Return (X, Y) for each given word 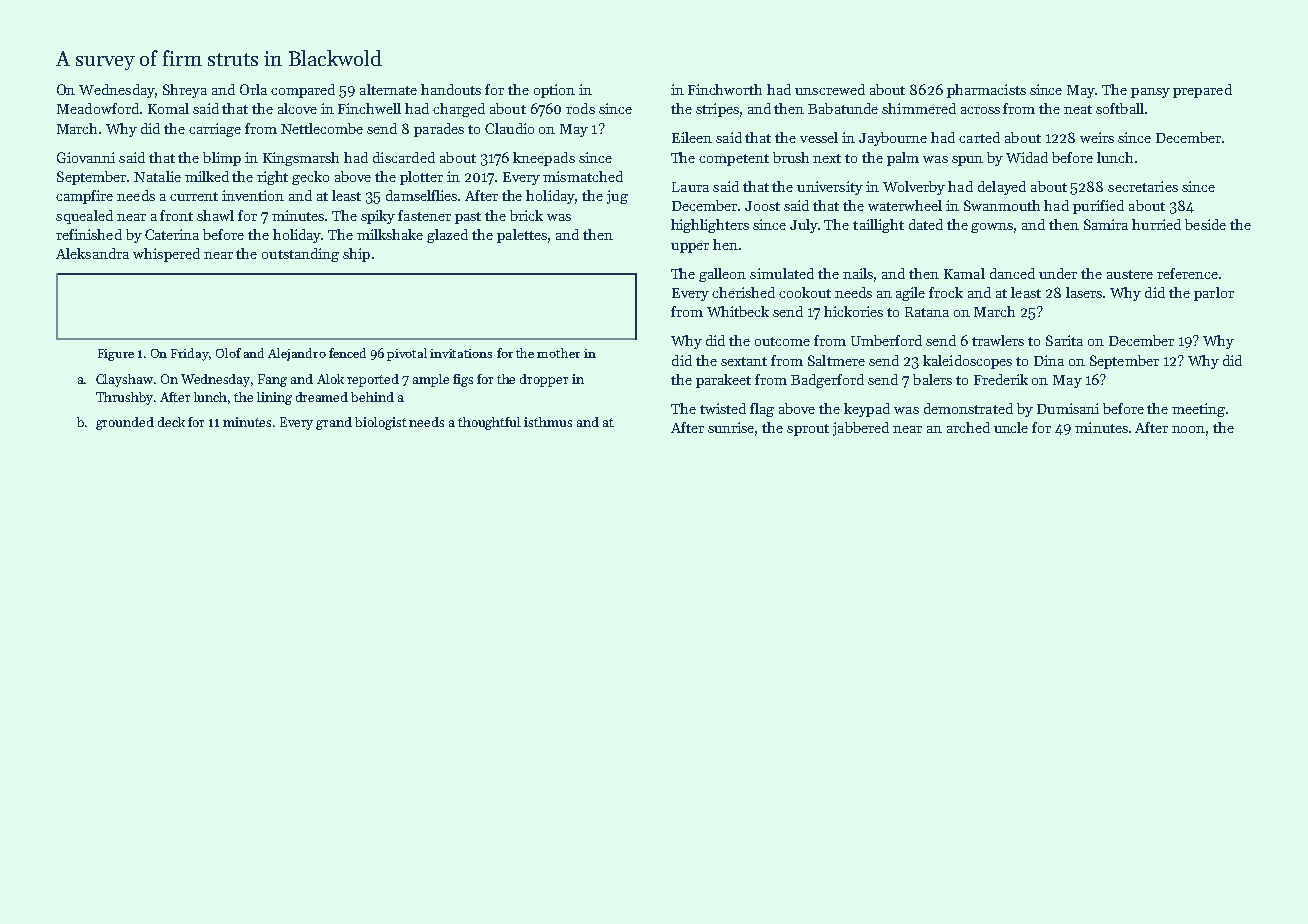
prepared (1202, 91)
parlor (1214, 294)
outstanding (300, 255)
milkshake (390, 234)
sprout (808, 430)
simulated (782, 273)
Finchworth (725, 89)
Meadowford (98, 108)
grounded (125, 423)
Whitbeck (738, 311)
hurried (1156, 224)
